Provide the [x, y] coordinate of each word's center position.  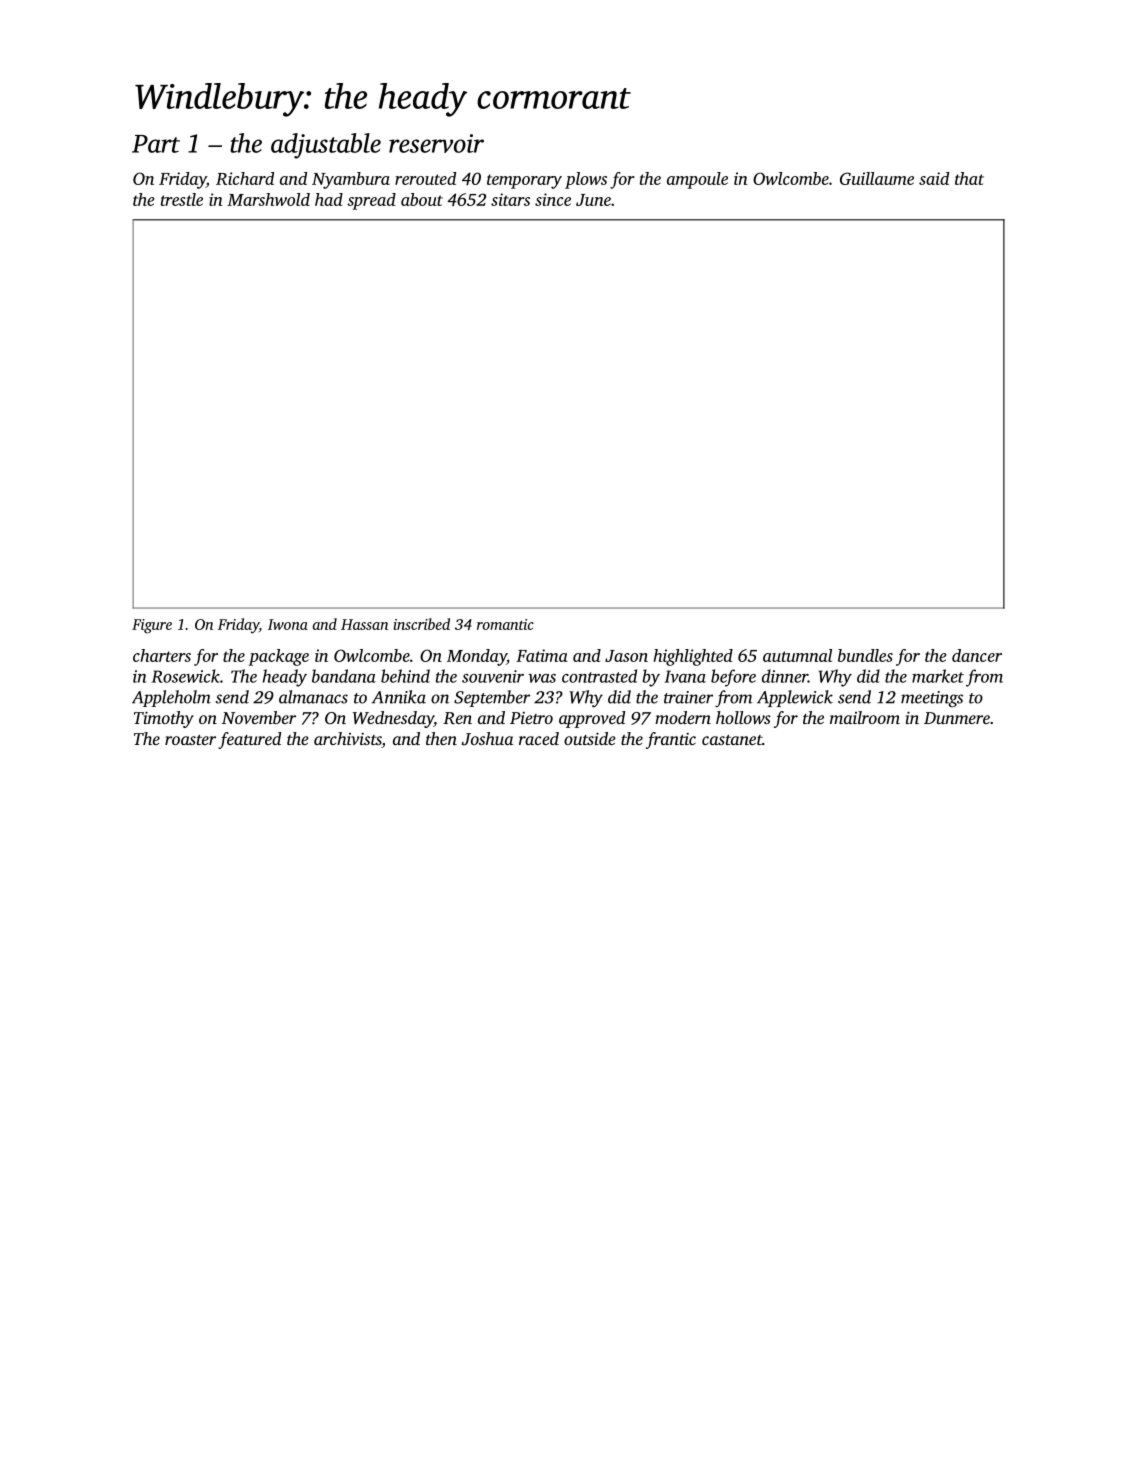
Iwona [288, 624]
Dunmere [957, 718]
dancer [977, 655]
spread [371, 201]
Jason [626, 656]
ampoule [697, 180]
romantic [505, 624]
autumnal [797, 655]
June [593, 200]
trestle [182, 199]
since [553, 199]
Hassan [364, 624]
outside [590, 738]
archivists [348, 740]
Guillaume [877, 178]
